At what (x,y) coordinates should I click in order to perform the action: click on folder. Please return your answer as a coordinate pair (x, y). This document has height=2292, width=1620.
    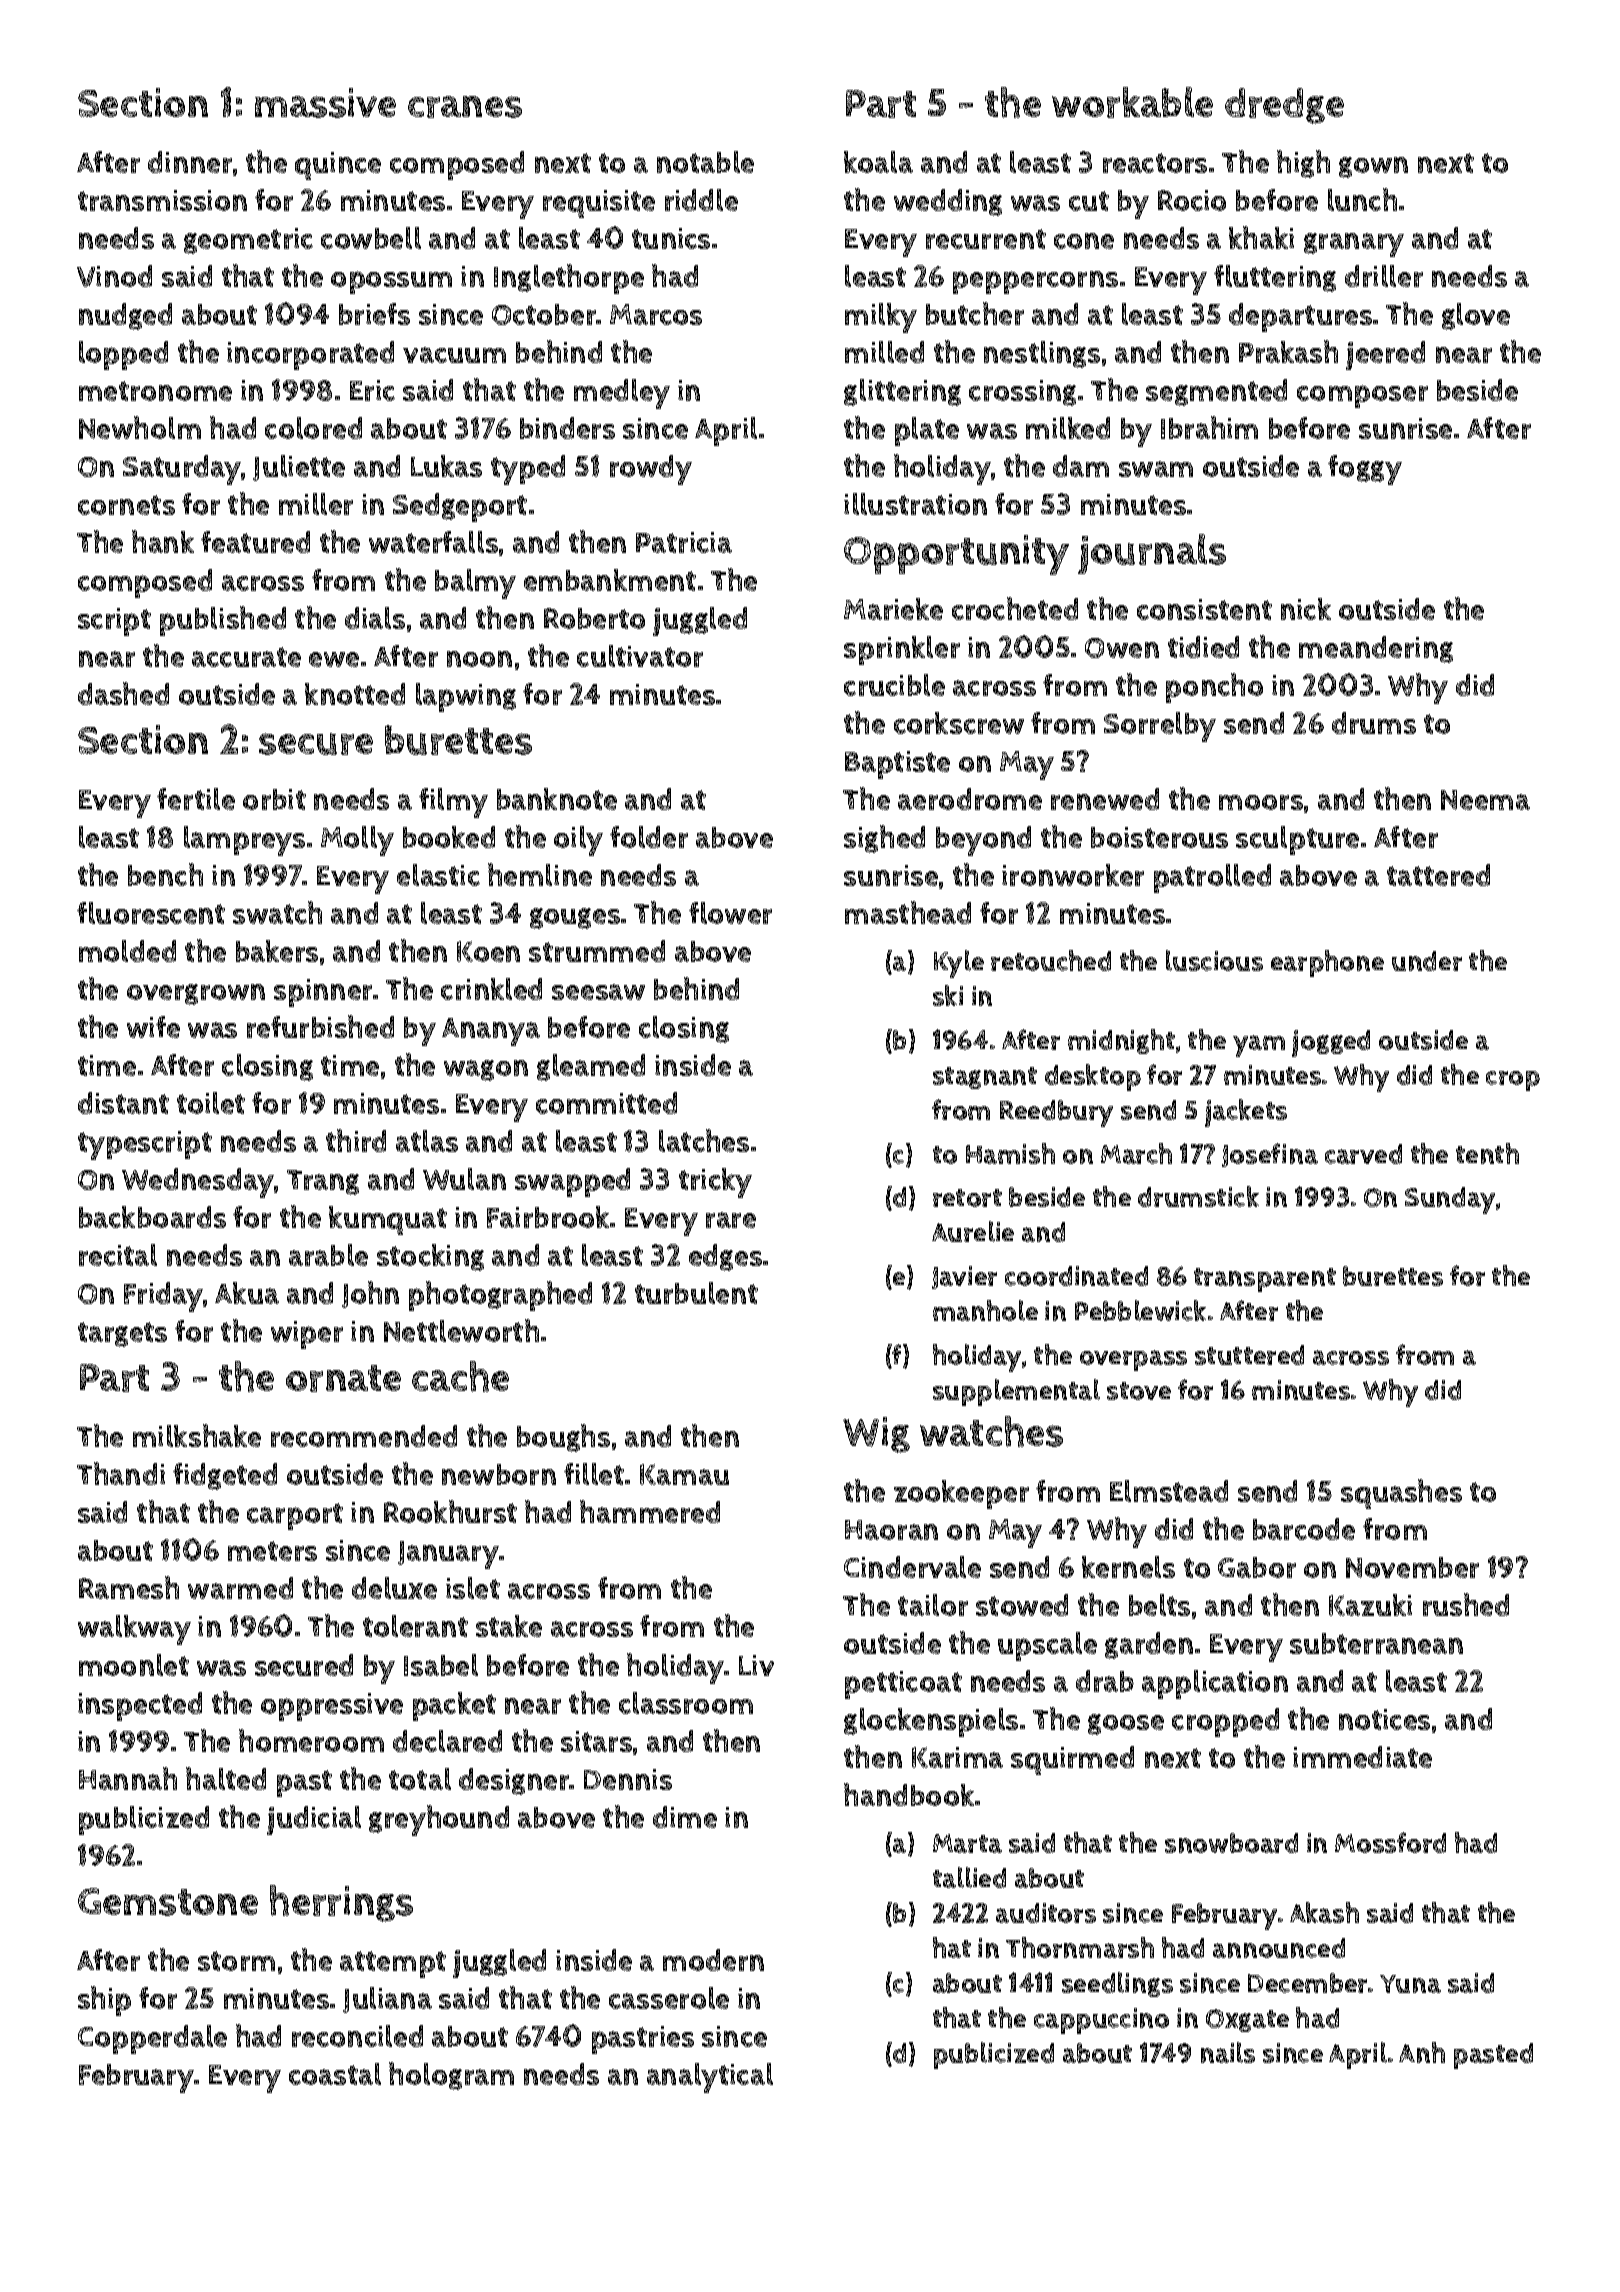
    Looking at the image, I should click on (649, 837).
